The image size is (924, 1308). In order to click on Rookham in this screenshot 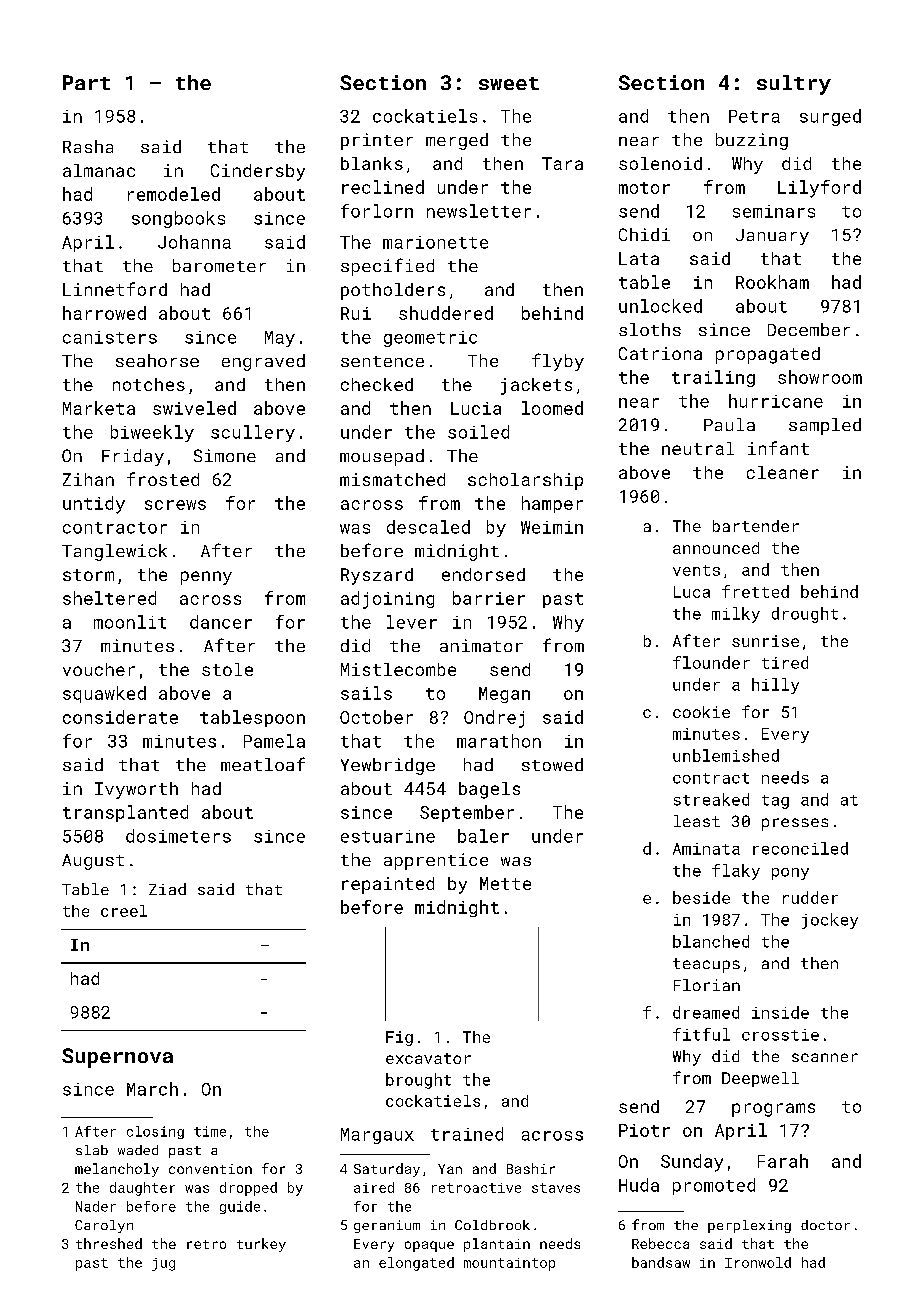, I will do `click(772, 282)`.
